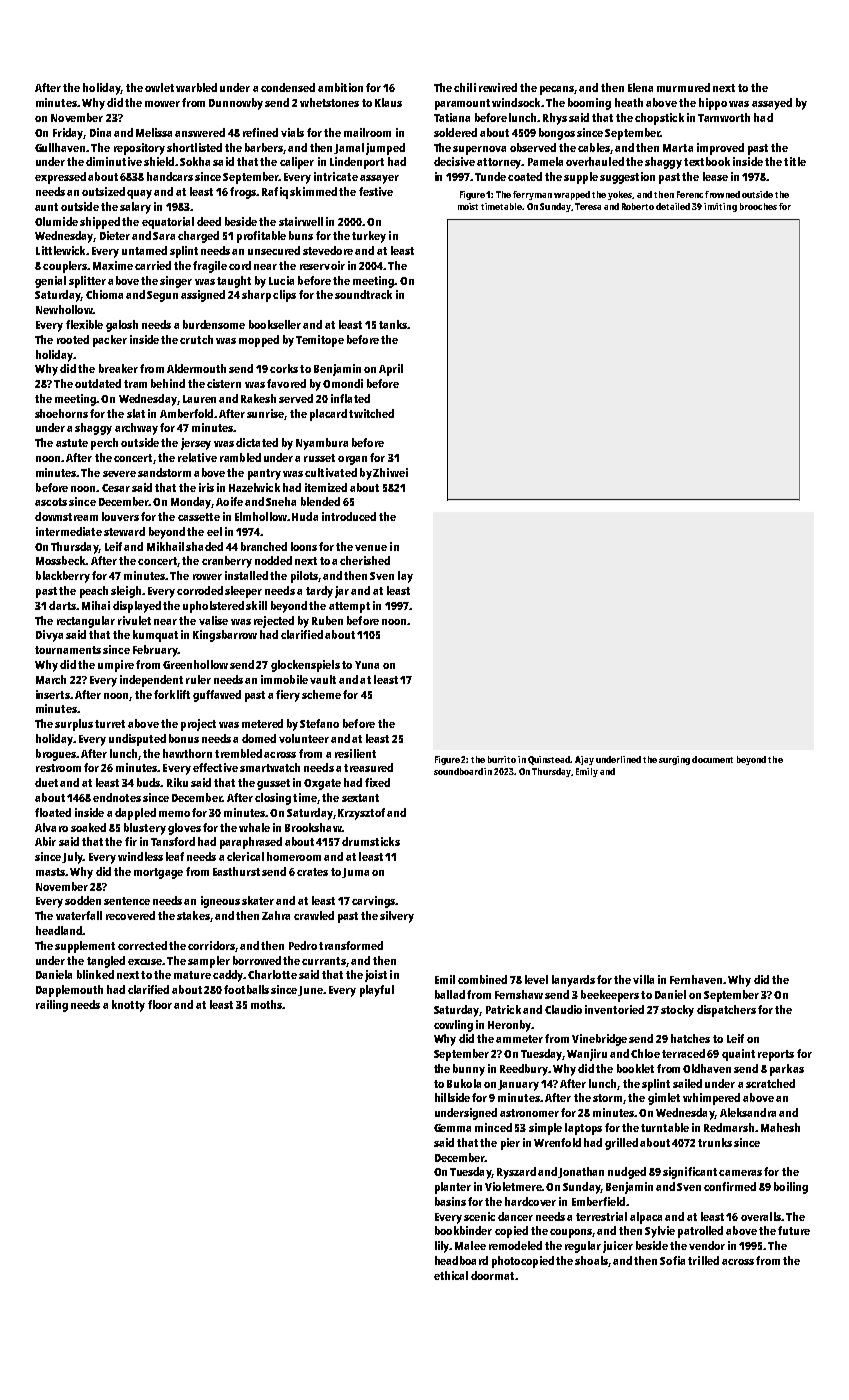 This page has width=849, height=1400. I want to click on document, so click(712, 759).
